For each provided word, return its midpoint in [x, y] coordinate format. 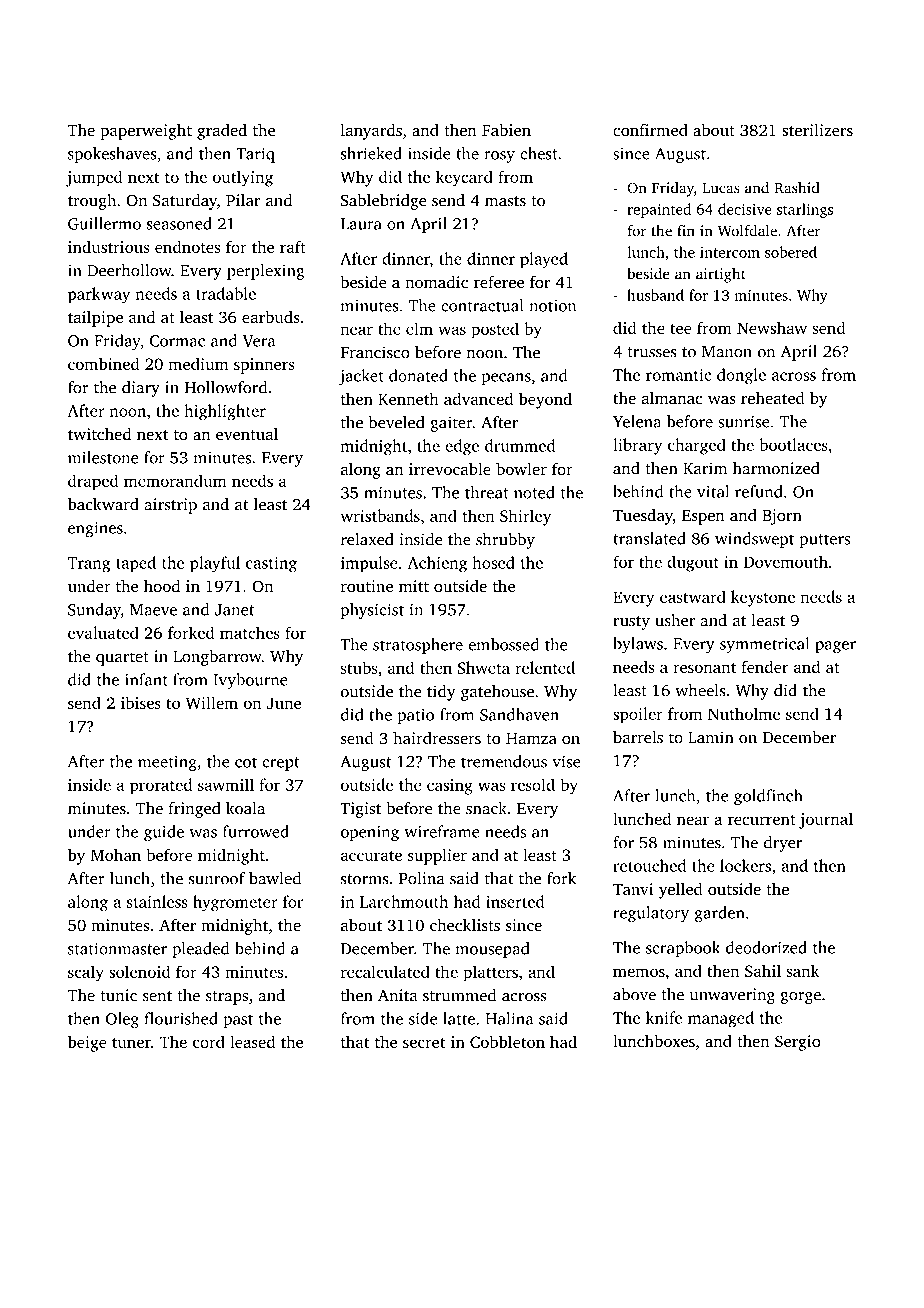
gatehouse [497, 693]
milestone [103, 457]
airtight [721, 275]
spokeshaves [112, 155]
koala [245, 808]
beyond [545, 400]
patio [415, 716]
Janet [234, 610]
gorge [800, 998]
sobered [791, 252]
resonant [704, 668]
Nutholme [744, 713]
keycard [464, 178]
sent [157, 996]
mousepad [492, 950]
